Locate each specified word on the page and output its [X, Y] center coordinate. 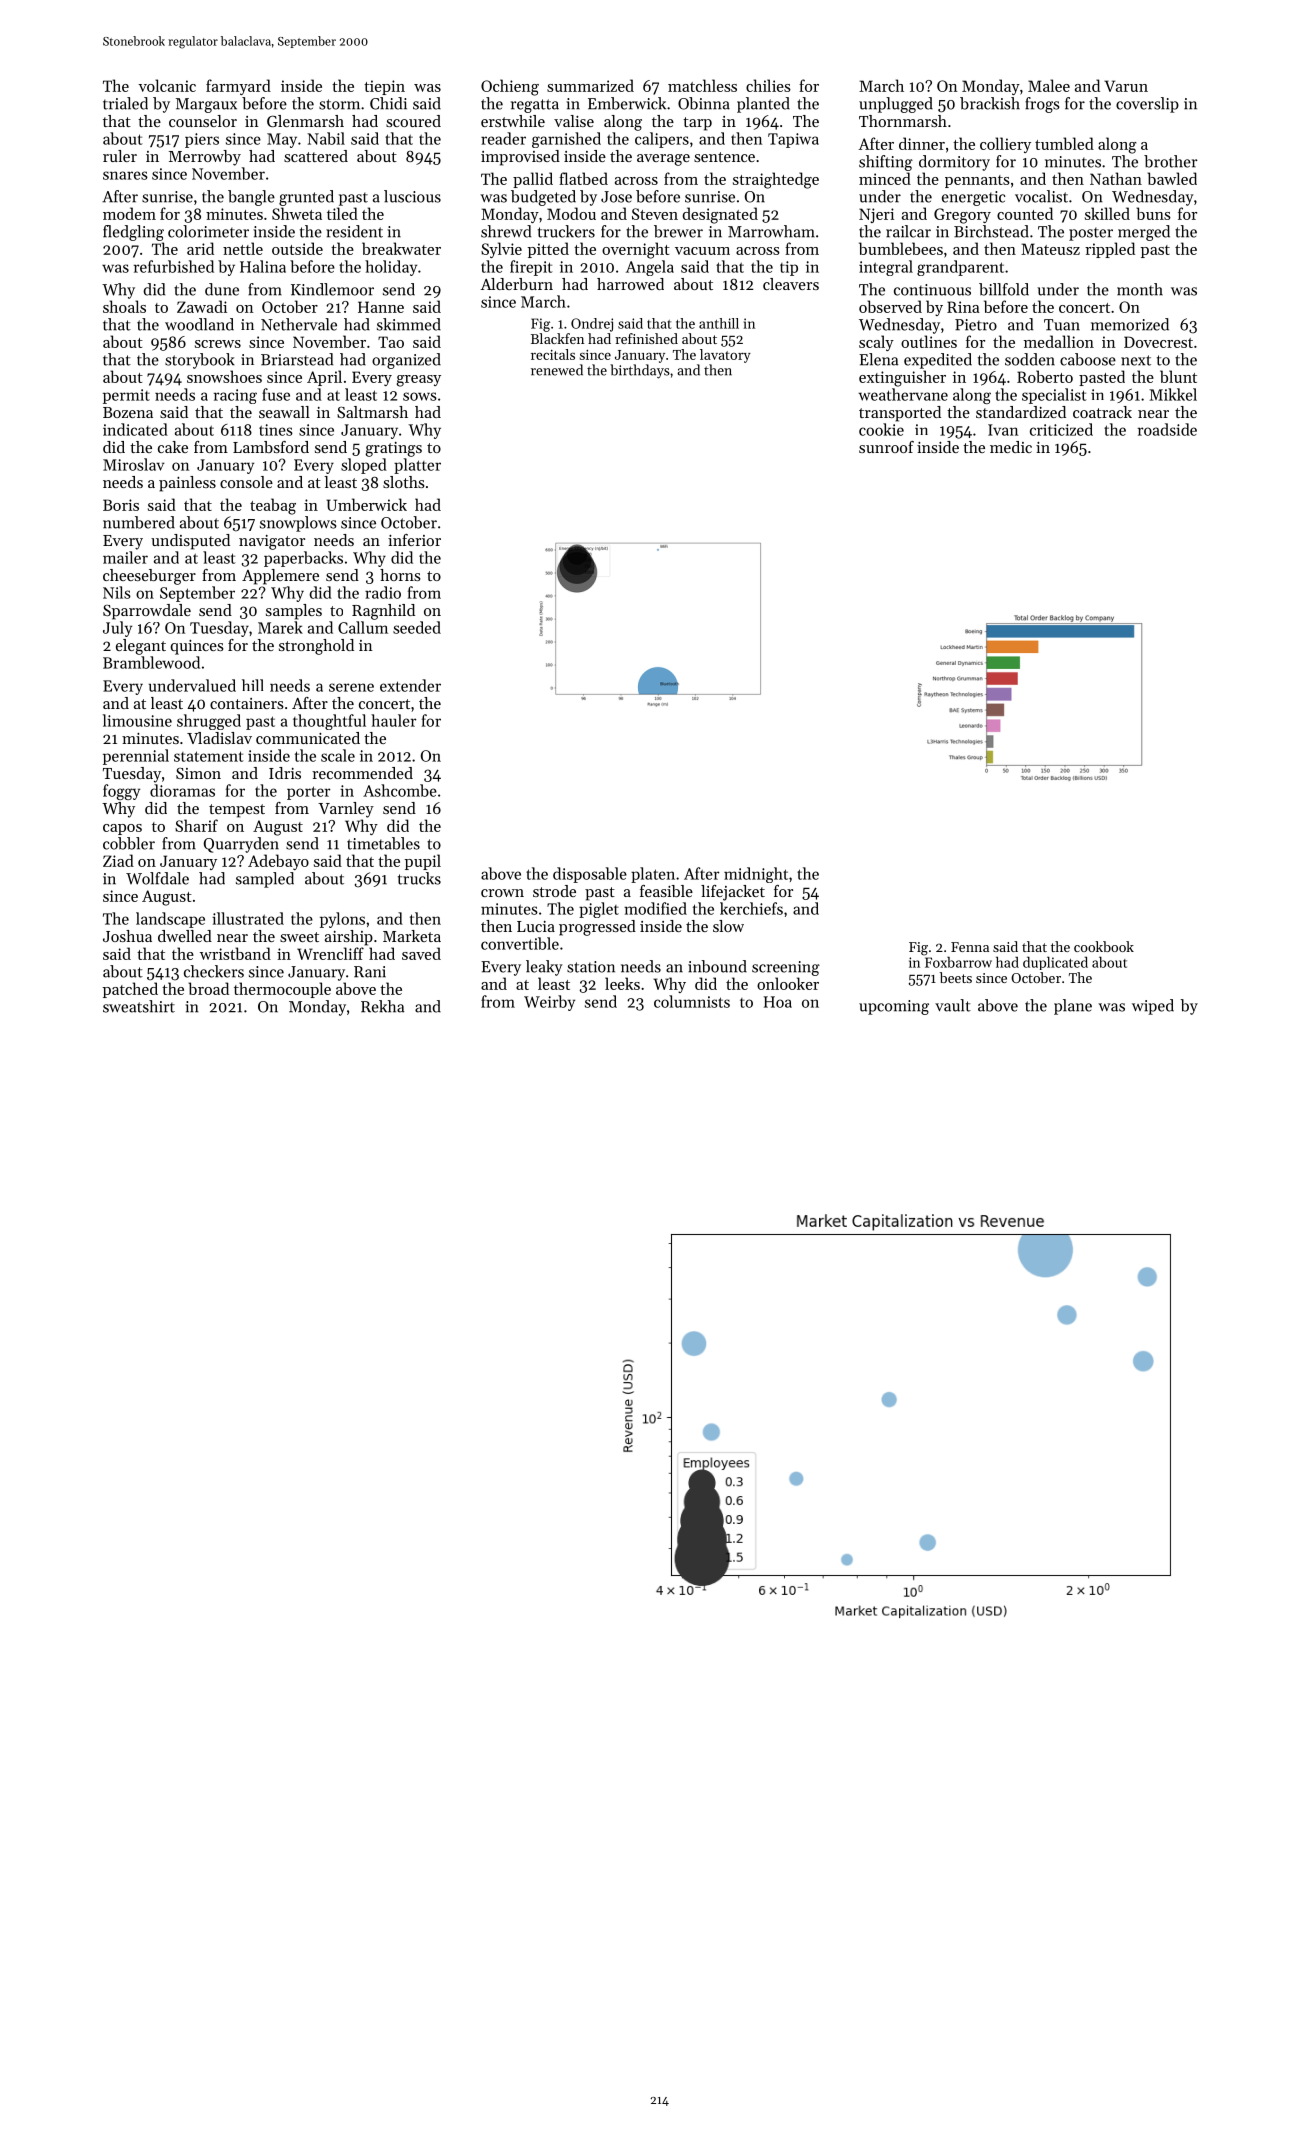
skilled [1107, 213]
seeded [417, 627]
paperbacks [303, 559]
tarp [697, 124]
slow [728, 926]
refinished [646, 338]
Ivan [1003, 430]
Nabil [326, 138]
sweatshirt [139, 1006]
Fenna [970, 947]
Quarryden [241, 845]
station [591, 967]
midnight [756, 875]
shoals [124, 306]
